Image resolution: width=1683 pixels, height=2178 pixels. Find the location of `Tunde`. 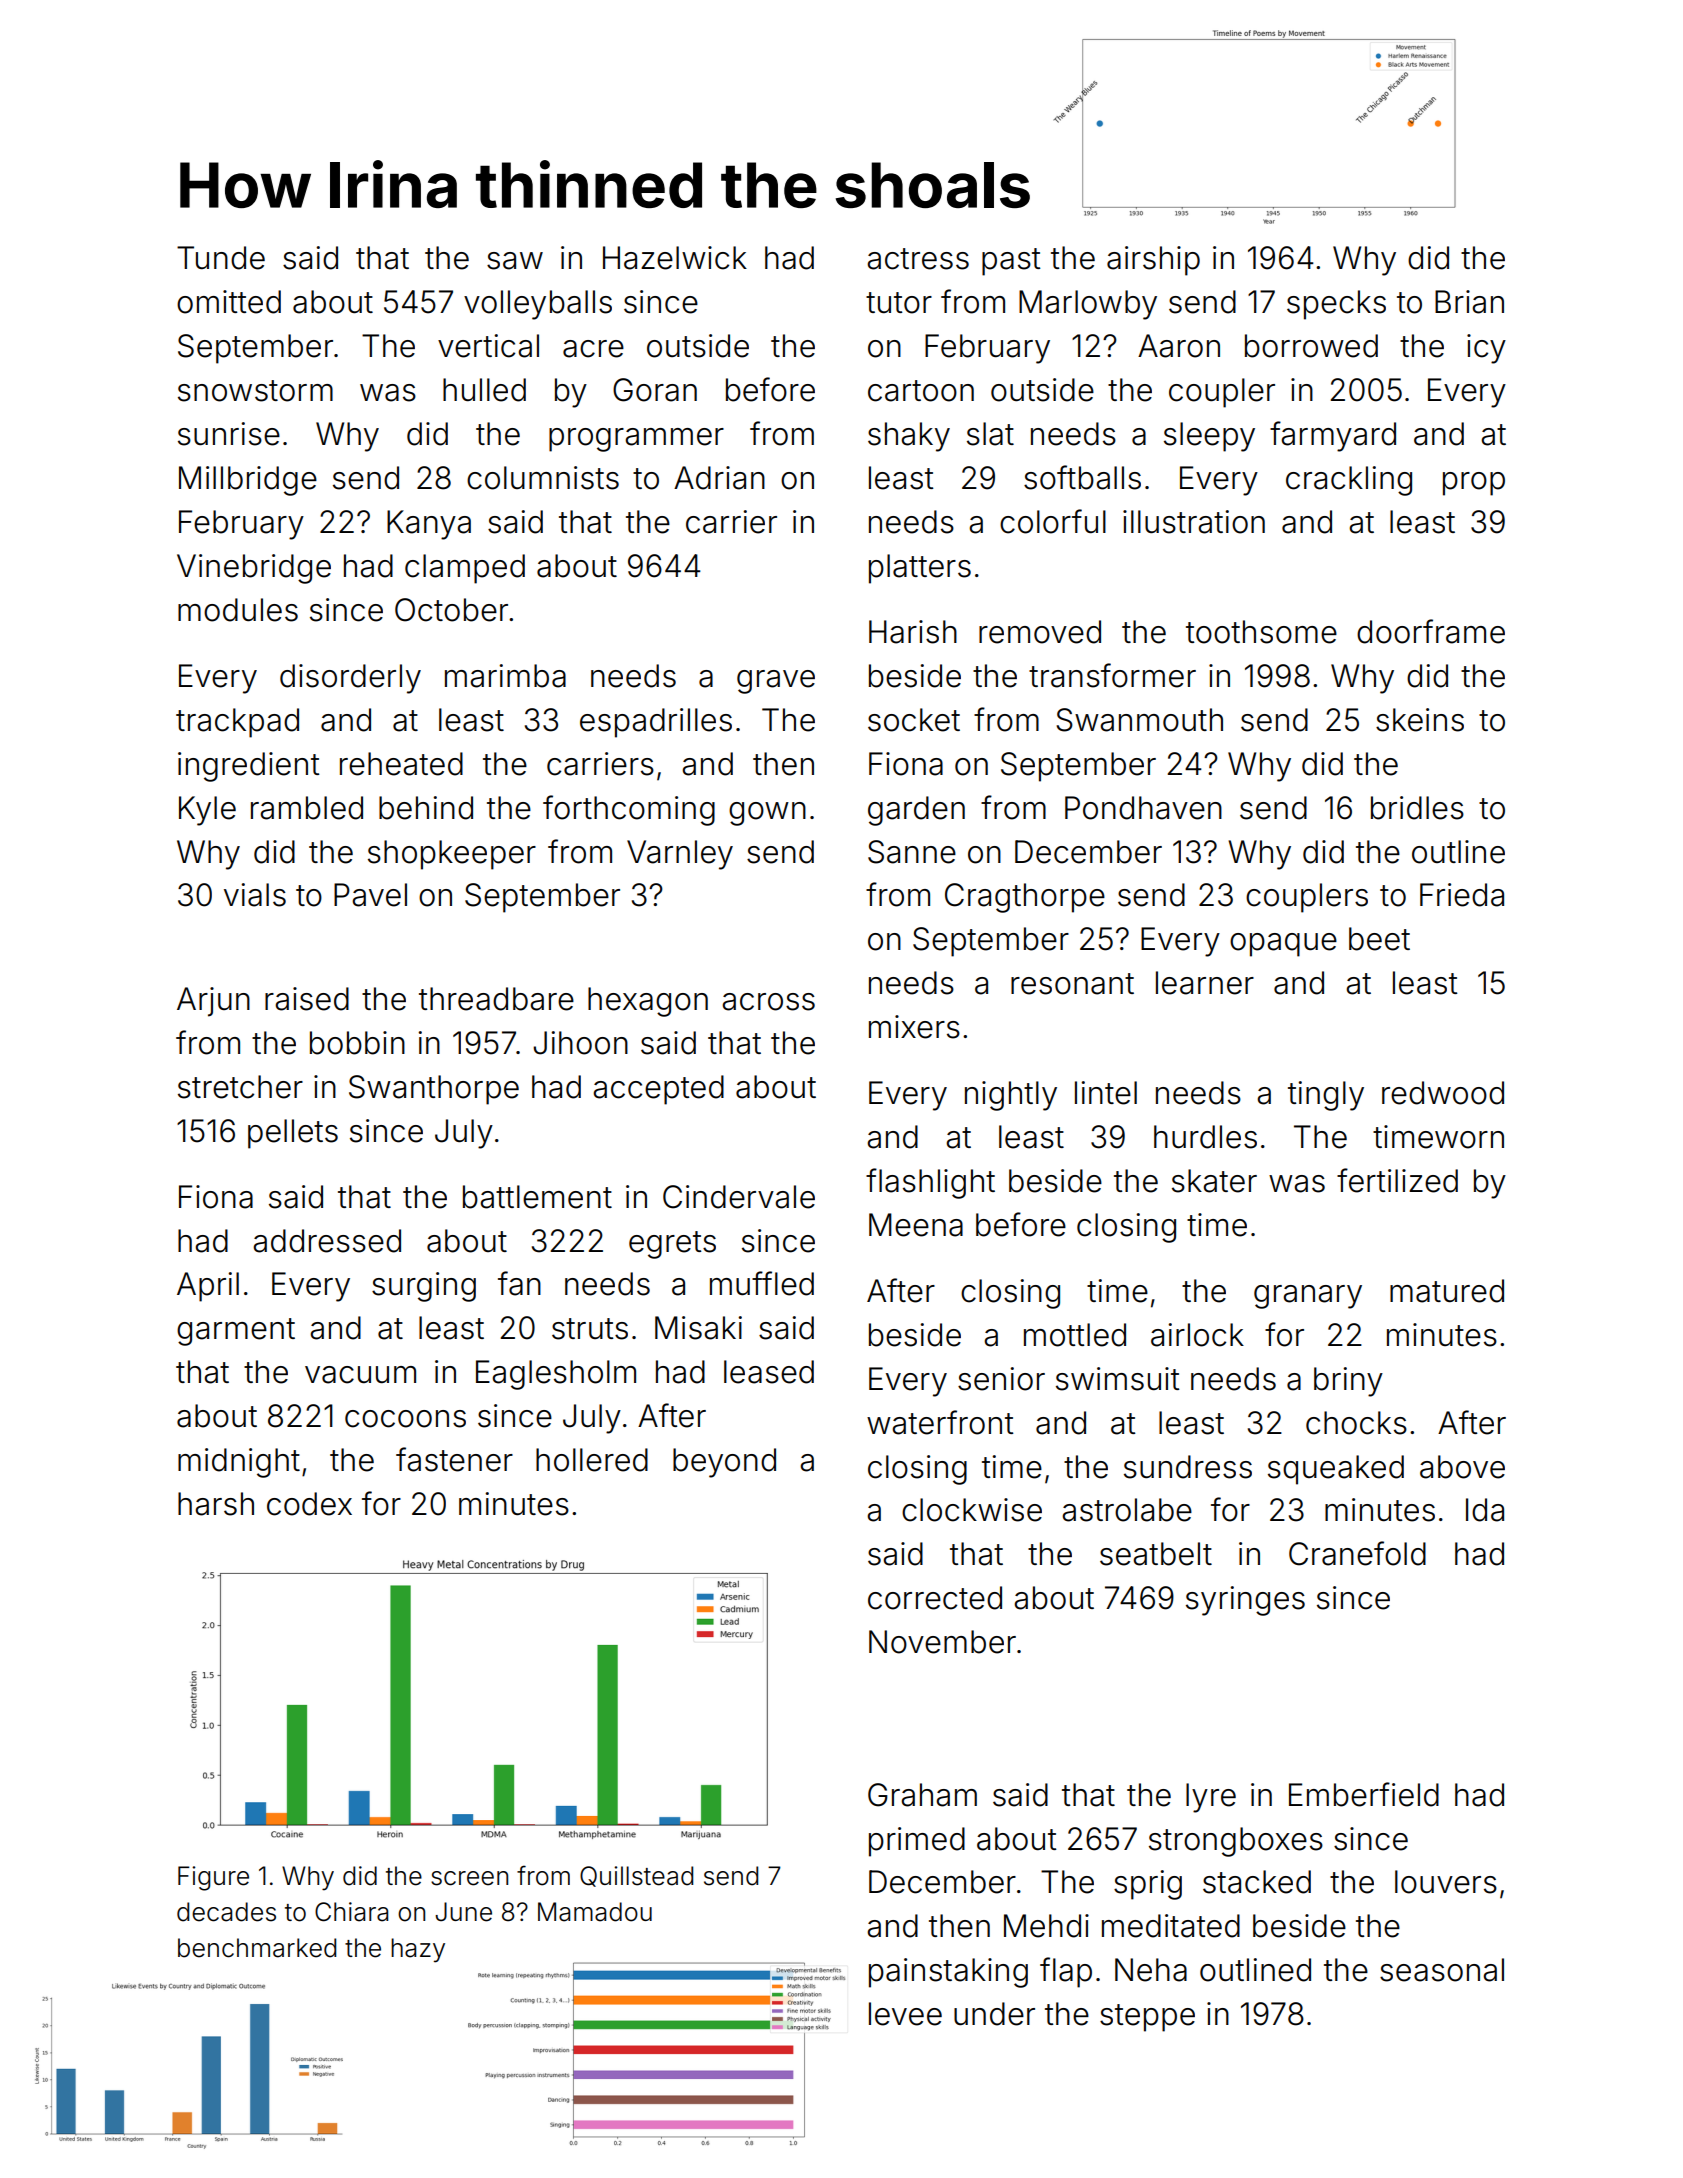

Tunde is located at coordinates (221, 258).
